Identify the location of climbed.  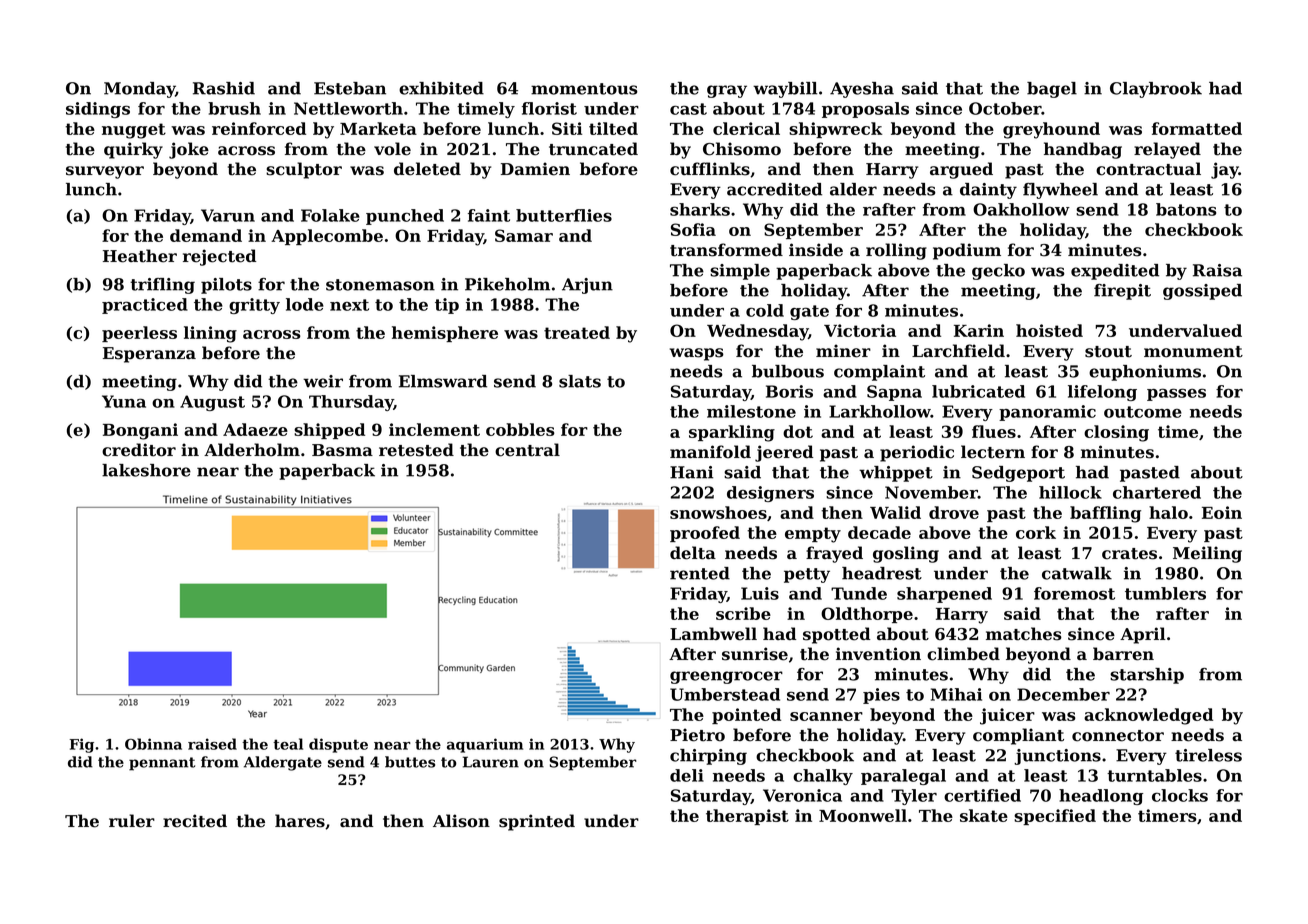
(963, 654).
